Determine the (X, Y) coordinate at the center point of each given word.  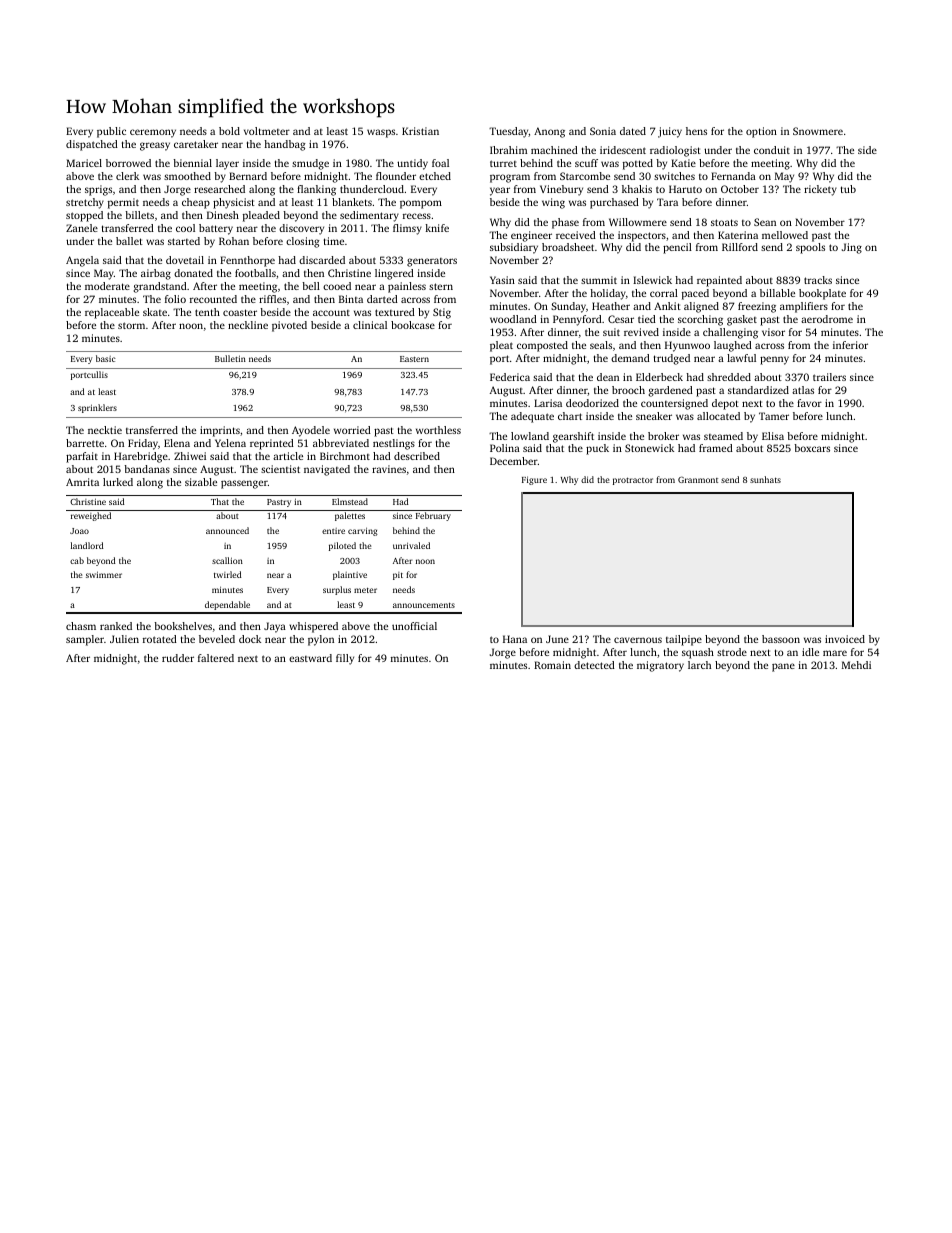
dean (608, 377)
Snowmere (818, 131)
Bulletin (230, 358)
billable (777, 293)
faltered (216, 658)
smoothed (187, 176)
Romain (552, 665)
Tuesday (509, 132)
